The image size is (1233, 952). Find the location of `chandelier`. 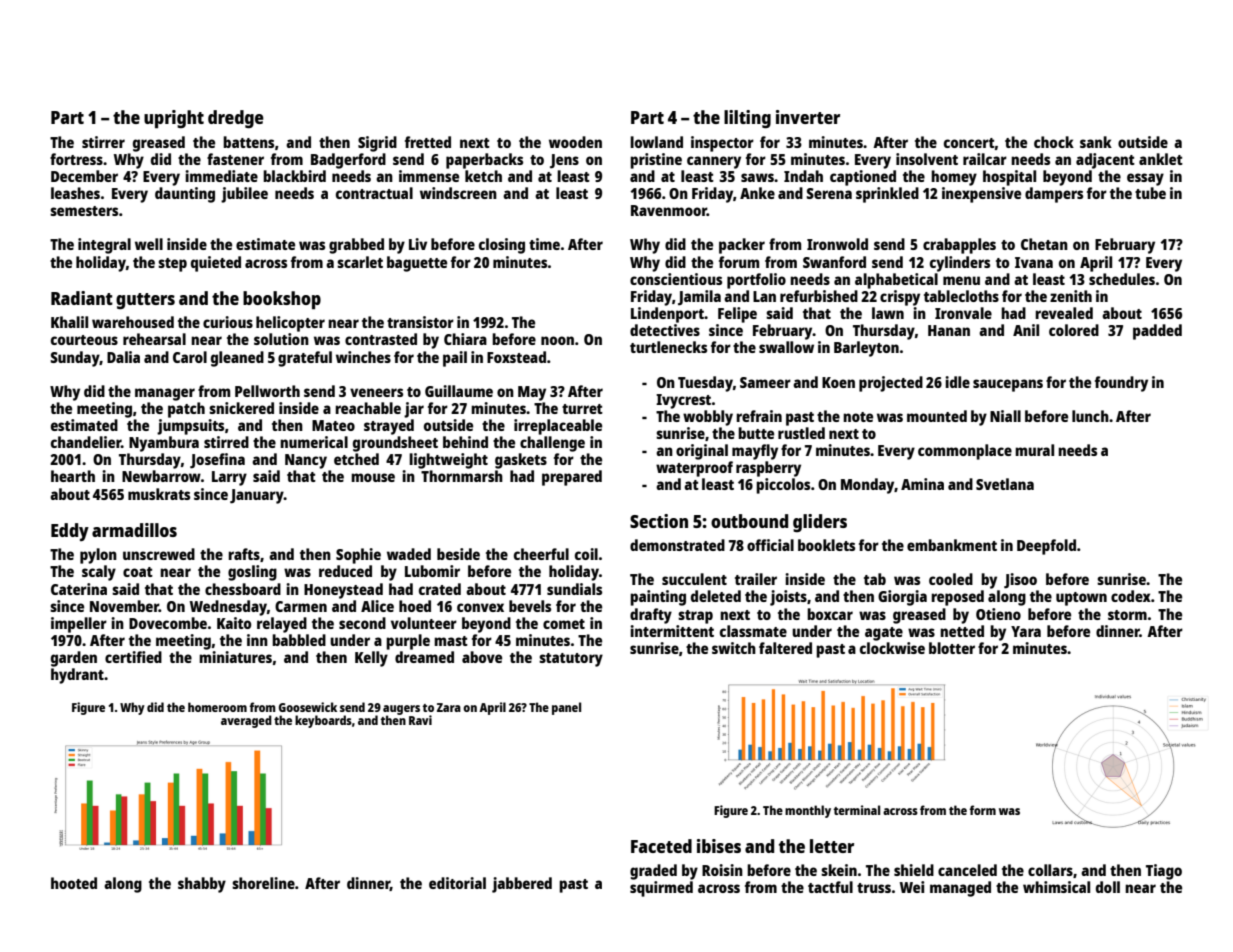

chandelier is located at coordinates (86, 442).
